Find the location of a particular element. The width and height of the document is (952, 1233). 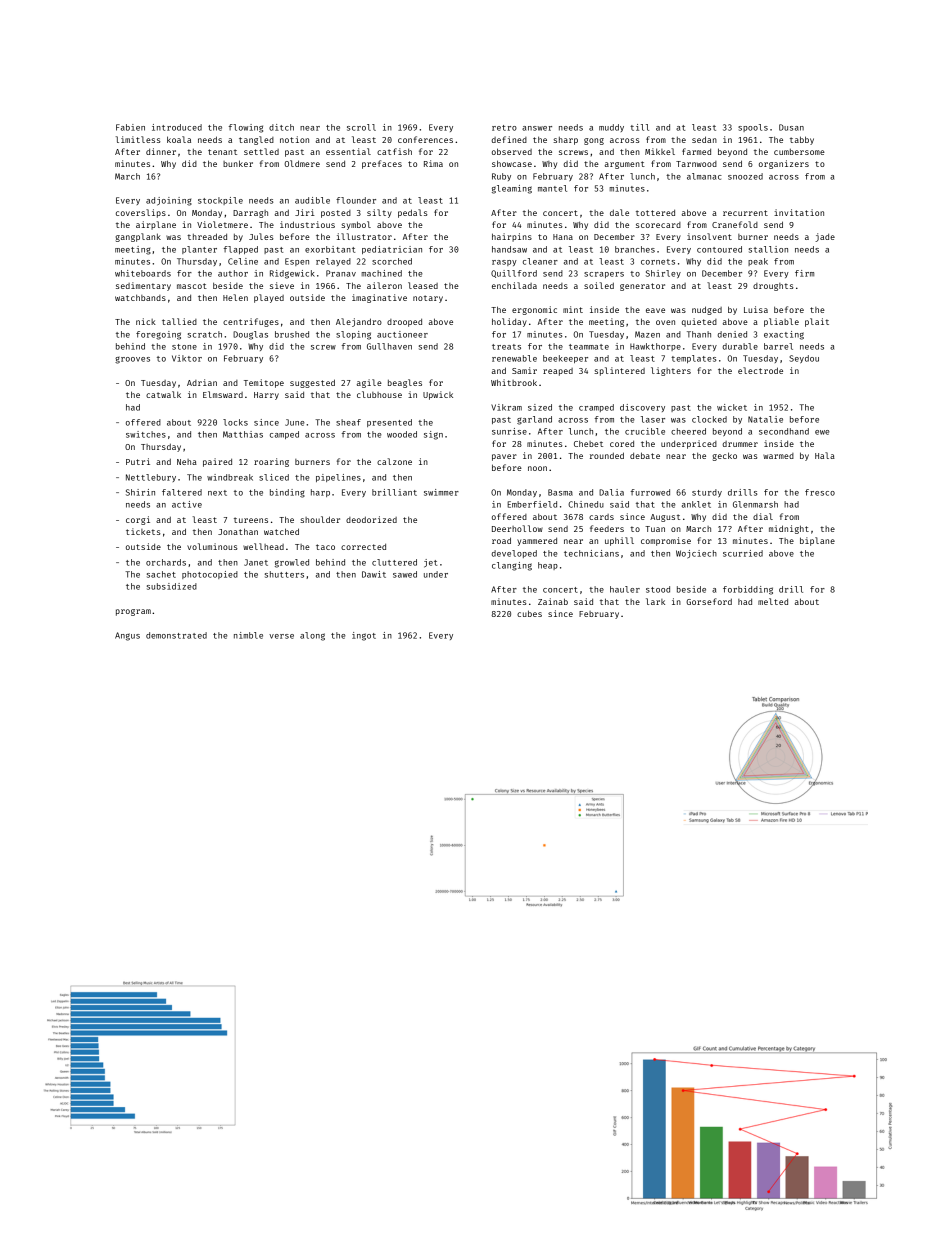

limitless is located at coordinates (138, 139).
